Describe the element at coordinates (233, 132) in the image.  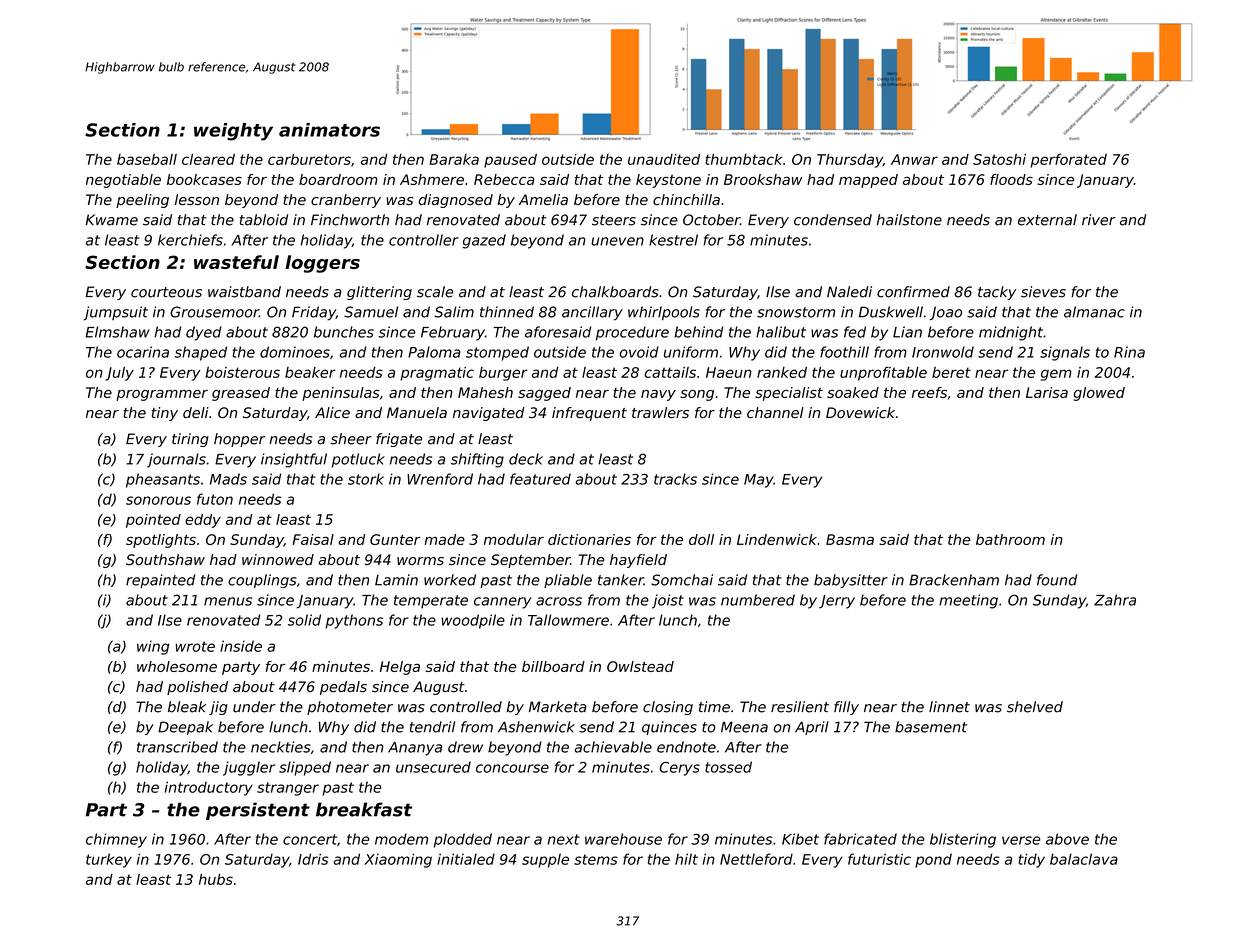
I see `weighty` at that location.
